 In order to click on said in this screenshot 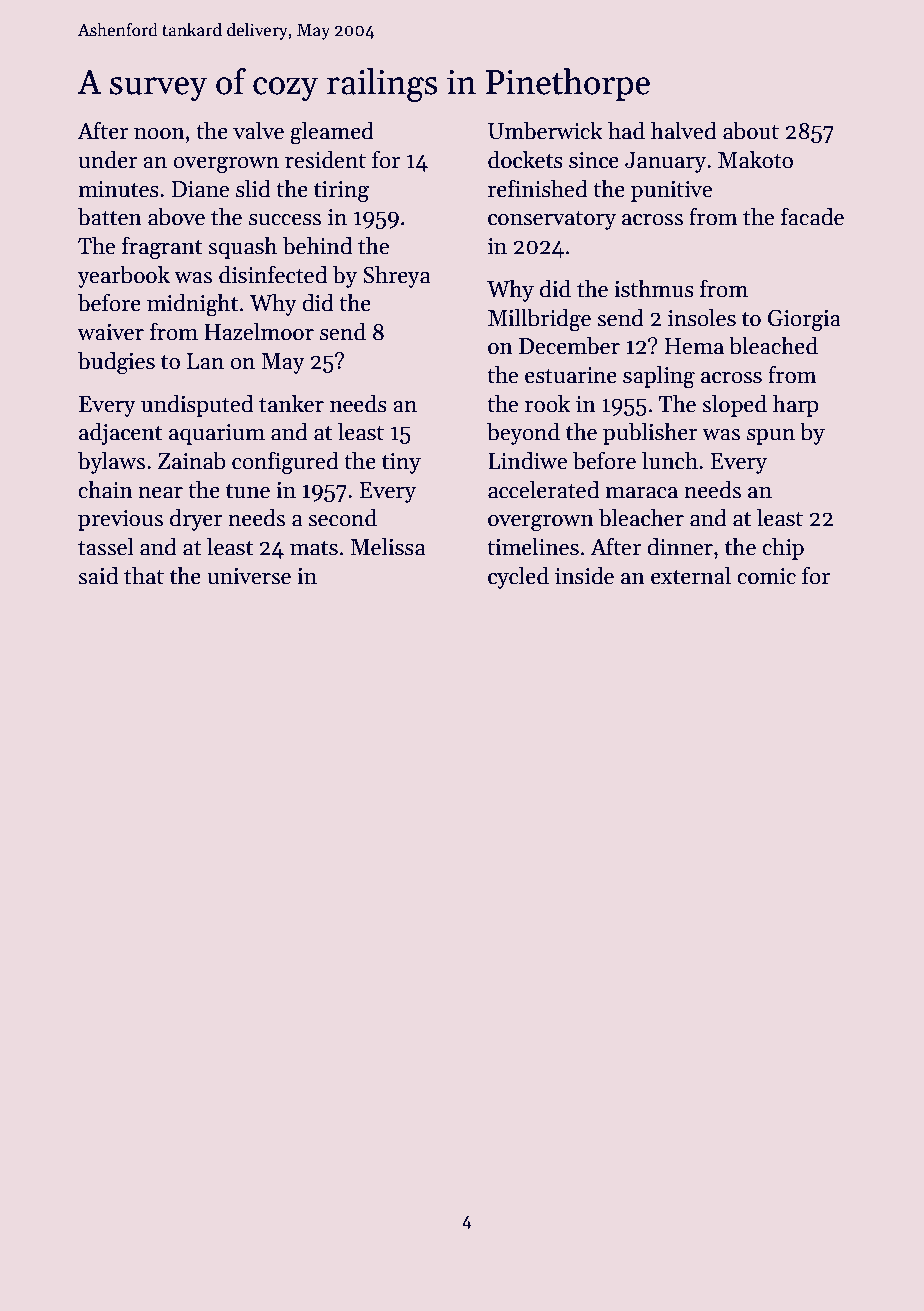, I will do `click(98, 575)`.
